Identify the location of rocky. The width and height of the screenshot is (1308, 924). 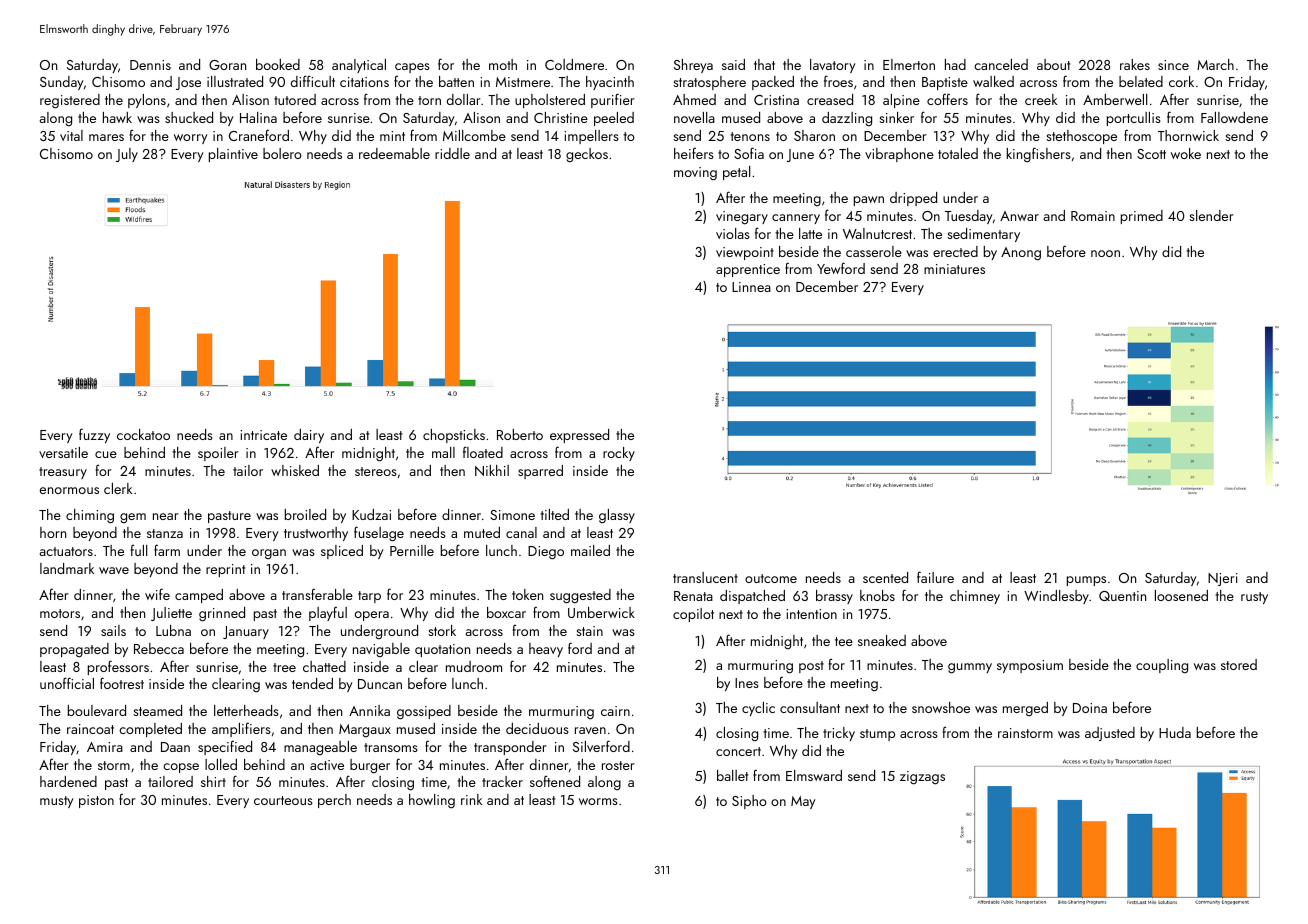
(619, 454).
